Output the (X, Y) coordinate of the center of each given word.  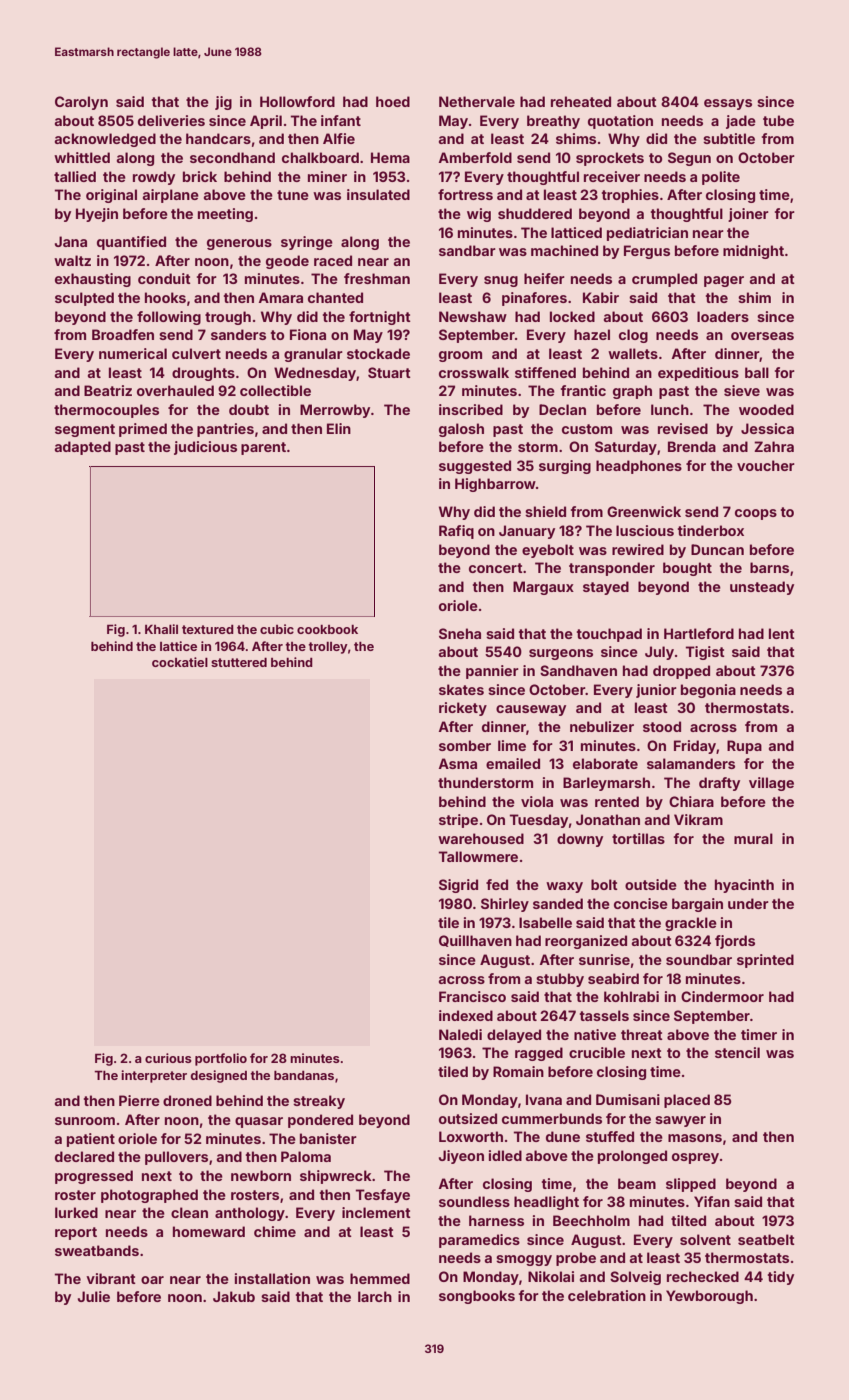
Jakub (234, 1296)
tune (293, 195)
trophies (630, 196)
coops (756, 514)
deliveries (171, 120)
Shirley (505, 905)
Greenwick (644, 511)
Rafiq (456, 532)
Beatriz (108, 390)
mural (753, 838)
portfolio (221, 1059)
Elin (339, 428)
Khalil (161, 629)
